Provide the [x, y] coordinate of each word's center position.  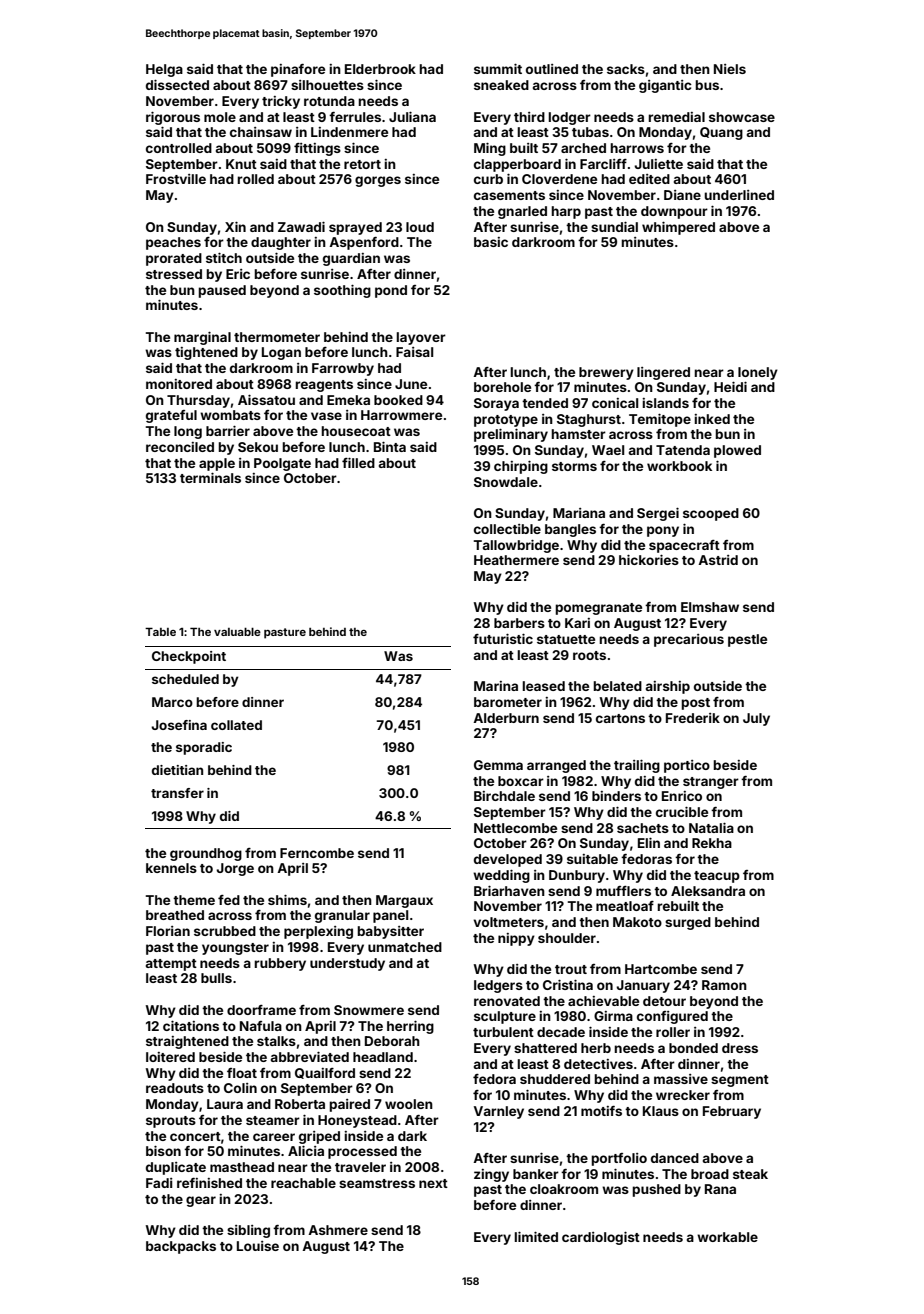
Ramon [724, 985]
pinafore [298, 70]
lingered [663, 373]
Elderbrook [380, 69]
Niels [730, 69]
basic [491, 242]
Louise [258, 1246]
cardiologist [601, 1238]
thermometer [277, 337]
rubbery [280, 964]
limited [536, 1237]
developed [508, 860]
